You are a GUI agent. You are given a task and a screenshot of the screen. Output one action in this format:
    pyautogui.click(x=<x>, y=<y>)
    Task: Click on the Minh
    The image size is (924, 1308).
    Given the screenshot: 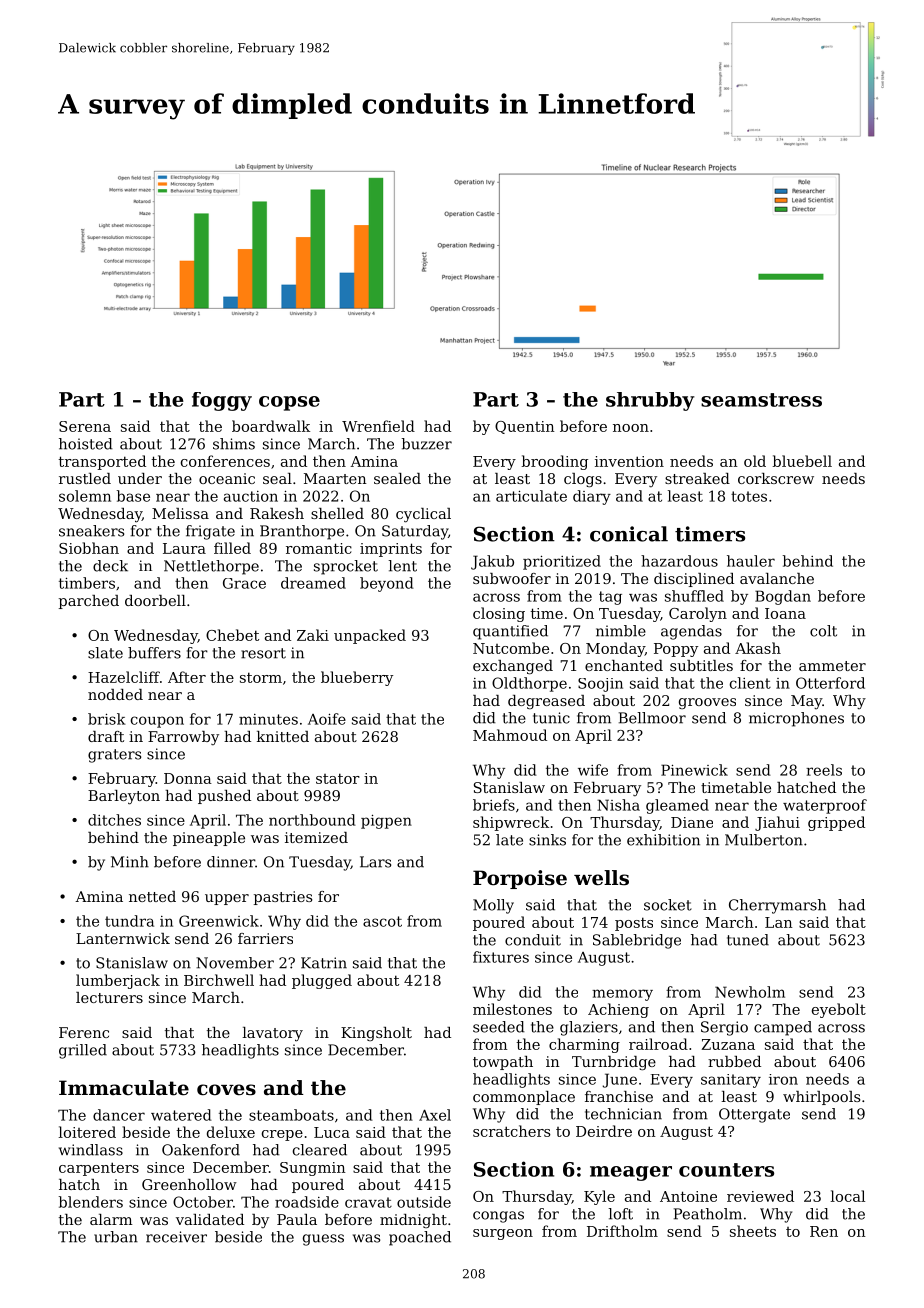 What is the action you would take?
    pyautogui.click(x=130, y=862)
